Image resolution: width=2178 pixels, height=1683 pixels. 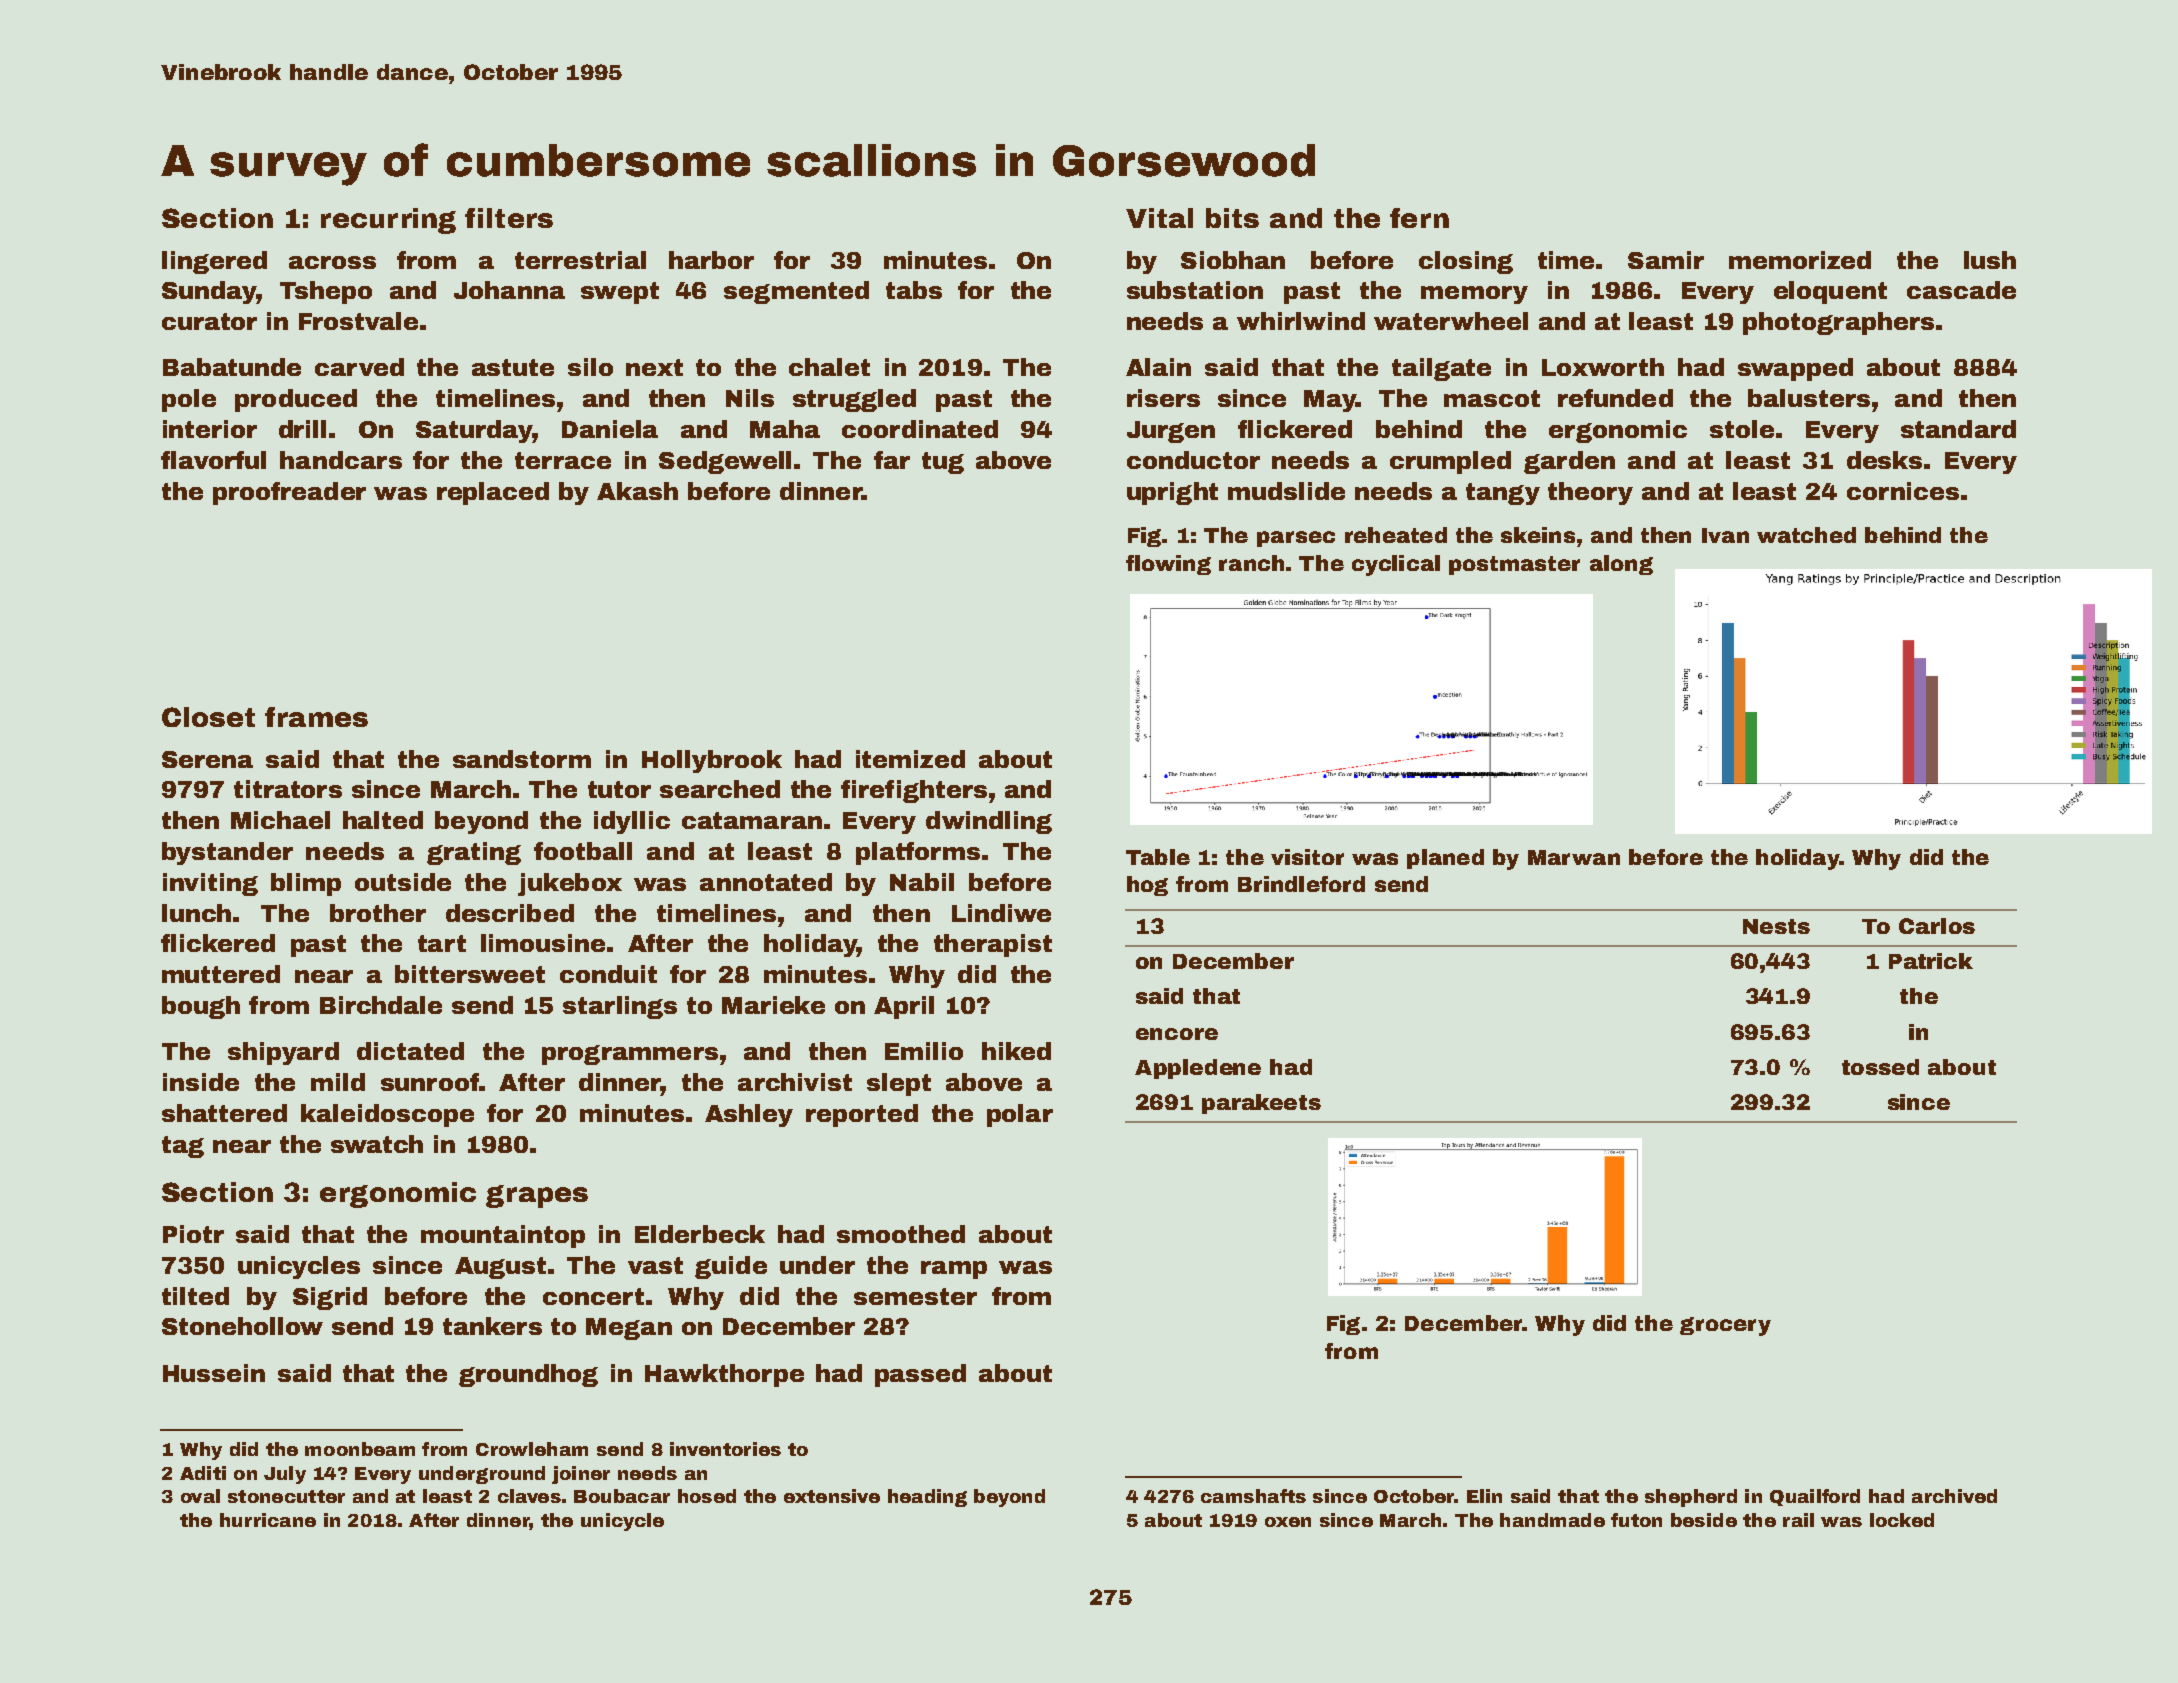 What do you see at coordinates (620, 293) in the document?
I see `swept` at bounding box center [620, 293].
